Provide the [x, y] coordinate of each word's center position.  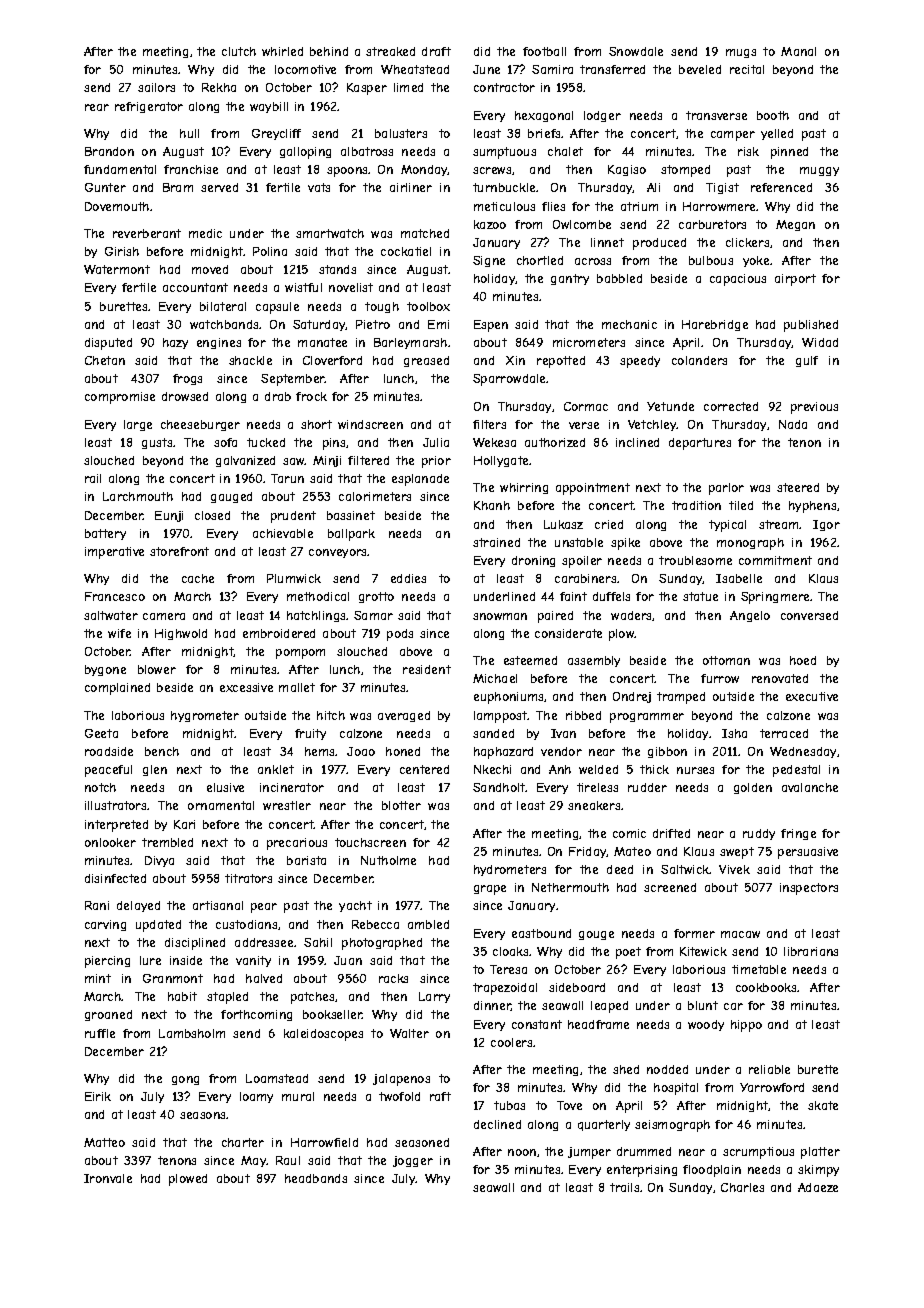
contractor [504, 87]
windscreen [370, 424]
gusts [157, 443]
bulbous [711, 260]
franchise [191, 169]
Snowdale [636, 51]
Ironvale [108, 1178]
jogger [413, 1161]
